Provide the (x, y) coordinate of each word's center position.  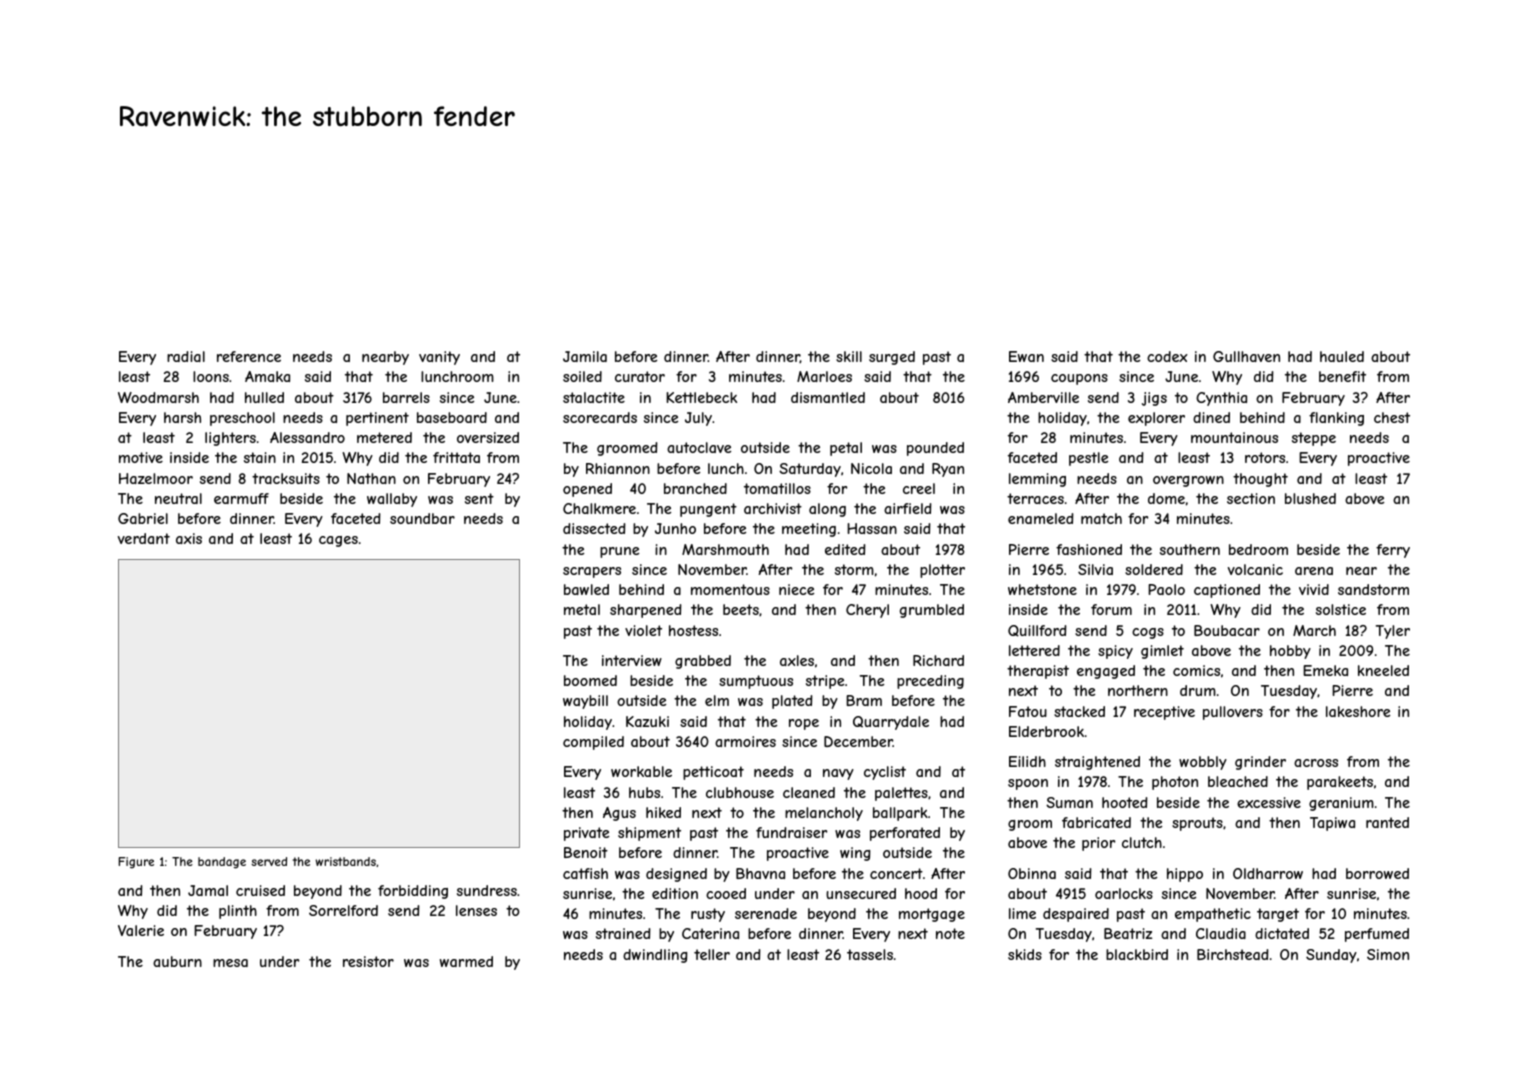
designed (676, 875)
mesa (230, 963)
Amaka (267, 376)
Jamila (585, 356)
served (269, 861)
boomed (590, 680)
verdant (144, 538)
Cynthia (1221, 399)
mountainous (1234, 437)
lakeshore (1358, 711)
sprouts (1197, 824)
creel (919, 488)
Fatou (1028, 711)
